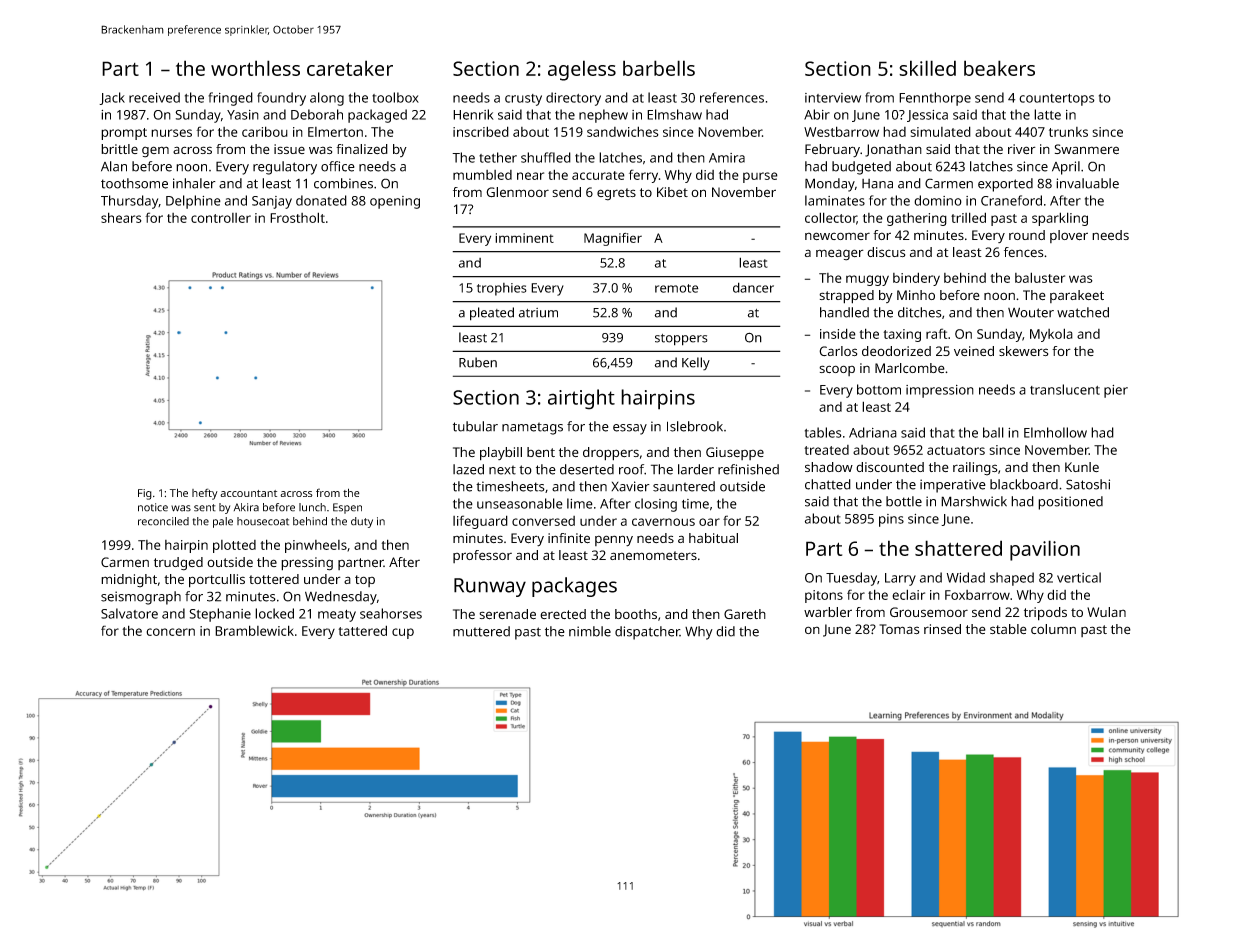  I want to click on issue, so click(289, 149).
